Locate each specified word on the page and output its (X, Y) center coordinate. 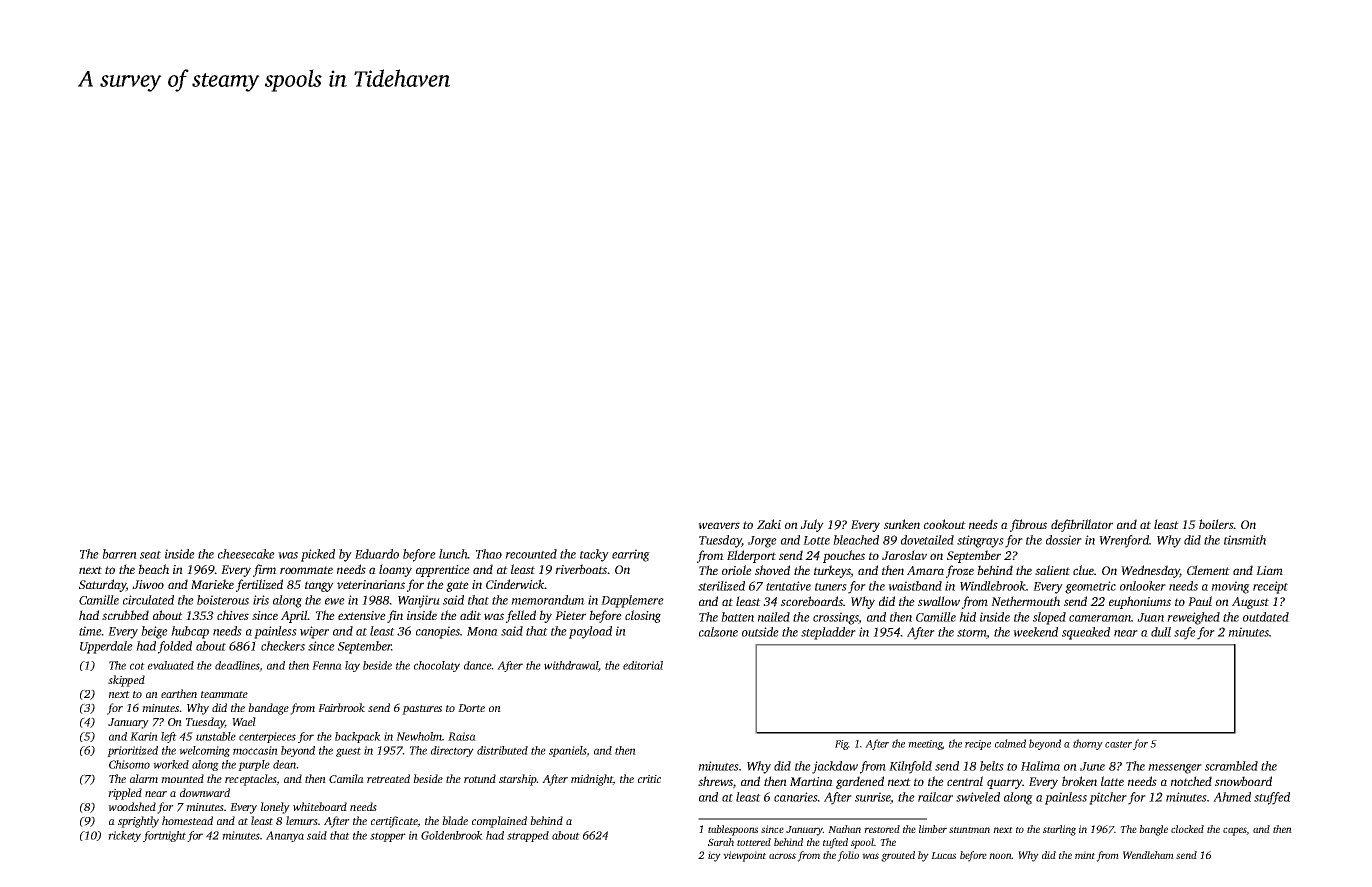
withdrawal (571, 665)
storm (971, 633)
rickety (124, 836)
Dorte (471, 708)
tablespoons (733, 830)
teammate (224, 694)
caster (1118, 744)
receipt (1270, 587)
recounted (531, 554)
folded (175, 647)
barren (119, 554)
